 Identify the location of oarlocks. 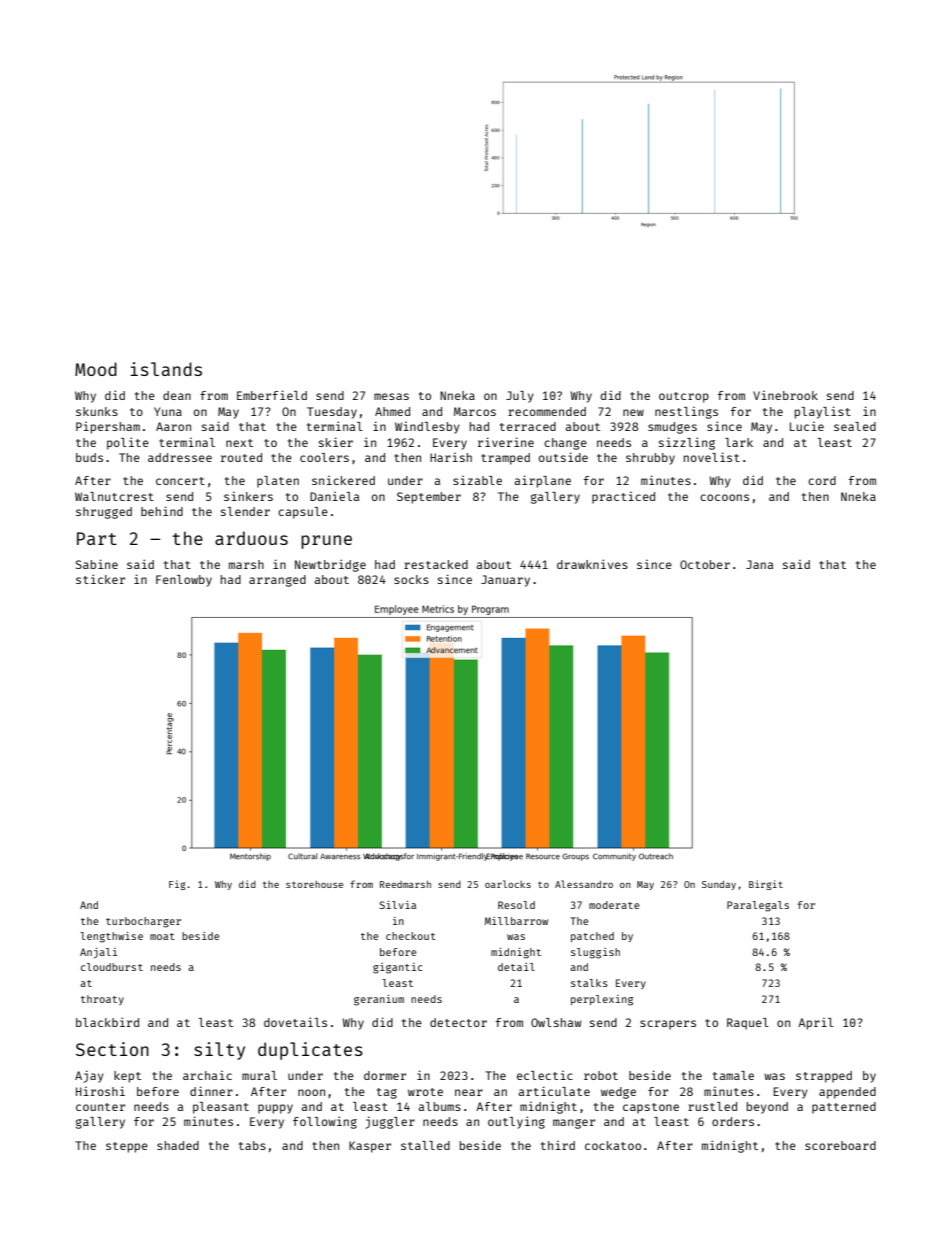
(508, 884).
